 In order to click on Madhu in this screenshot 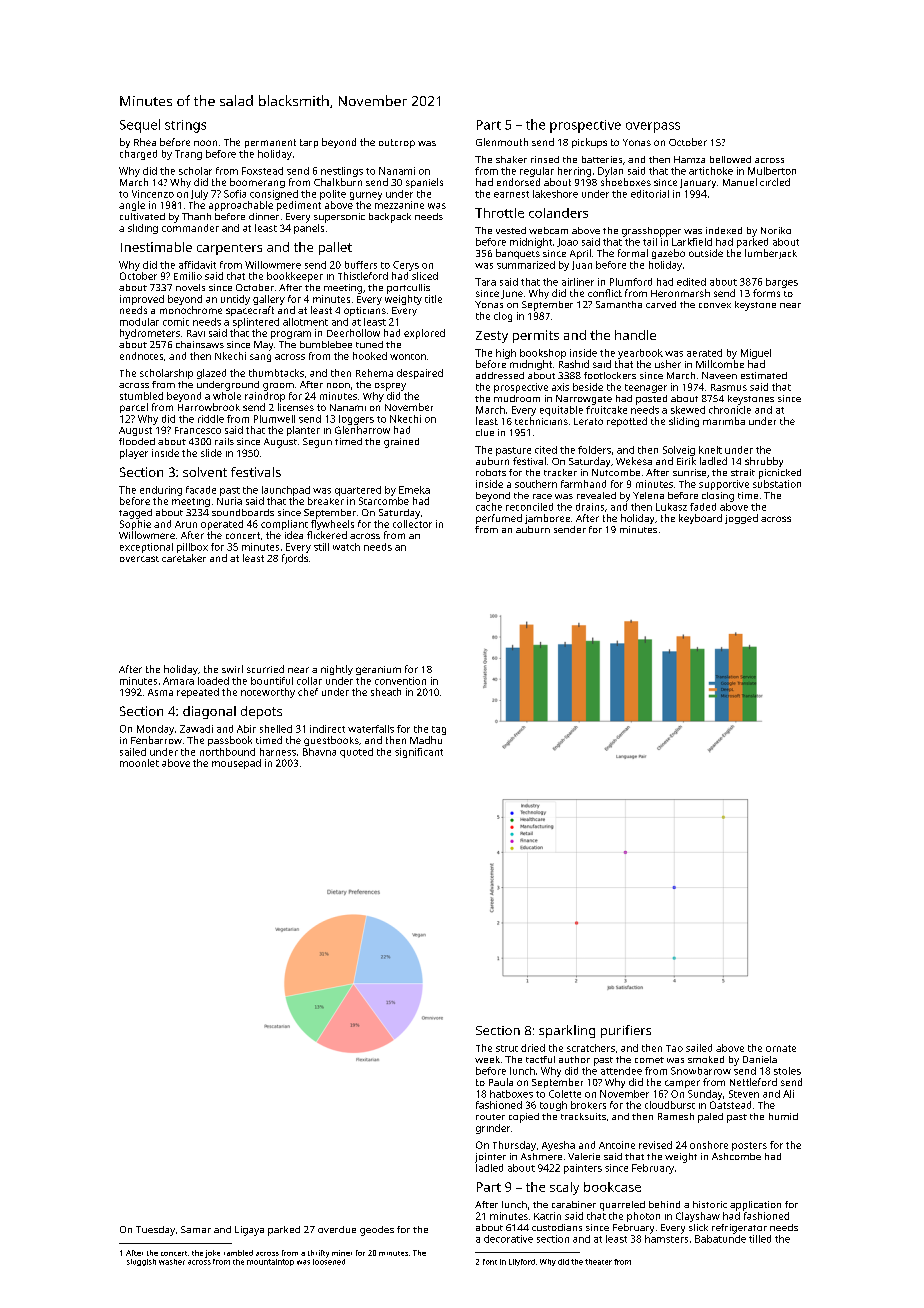, I will do `click(426, 740)`.
